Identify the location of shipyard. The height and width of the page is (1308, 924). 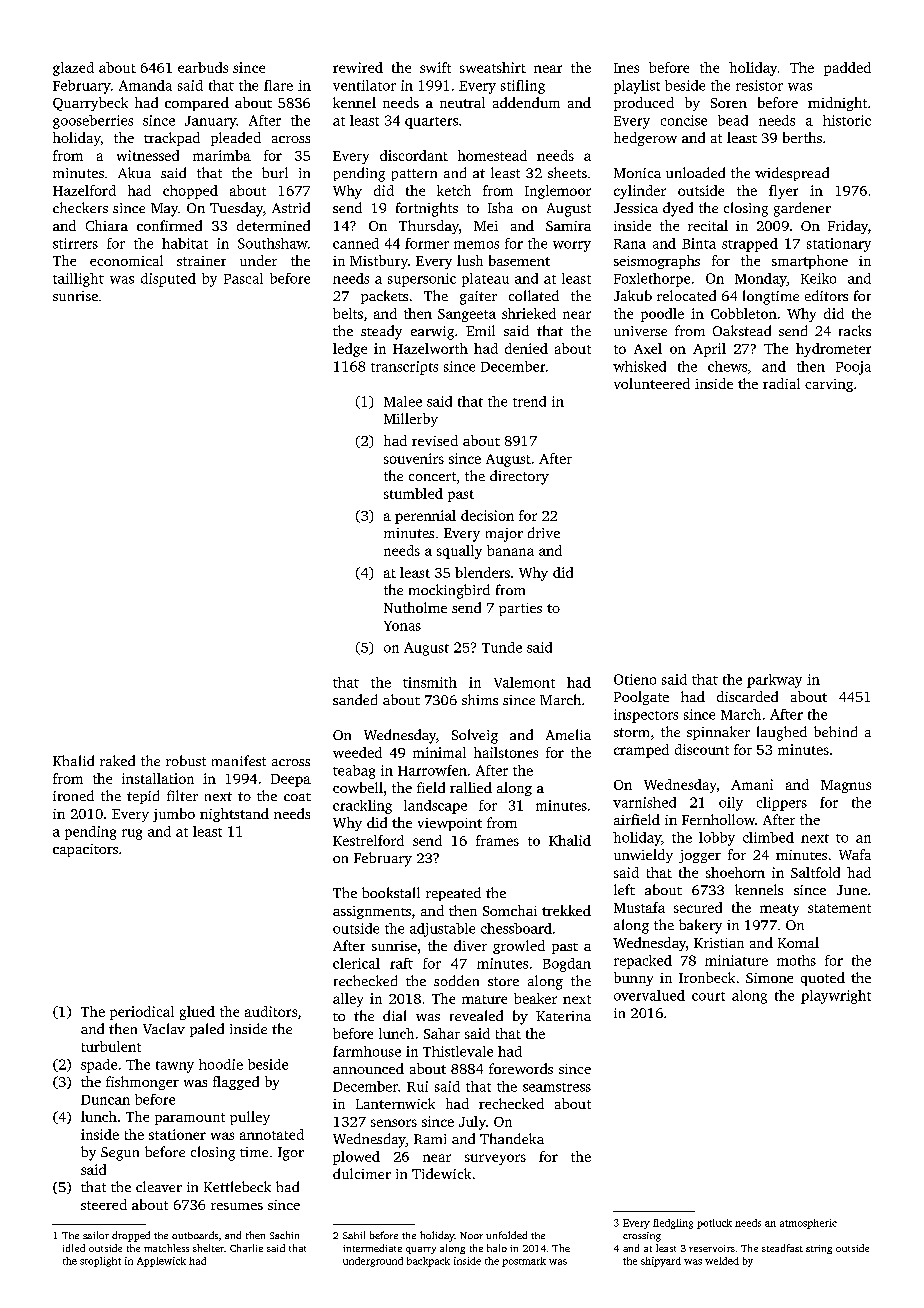
(661, 1262).
